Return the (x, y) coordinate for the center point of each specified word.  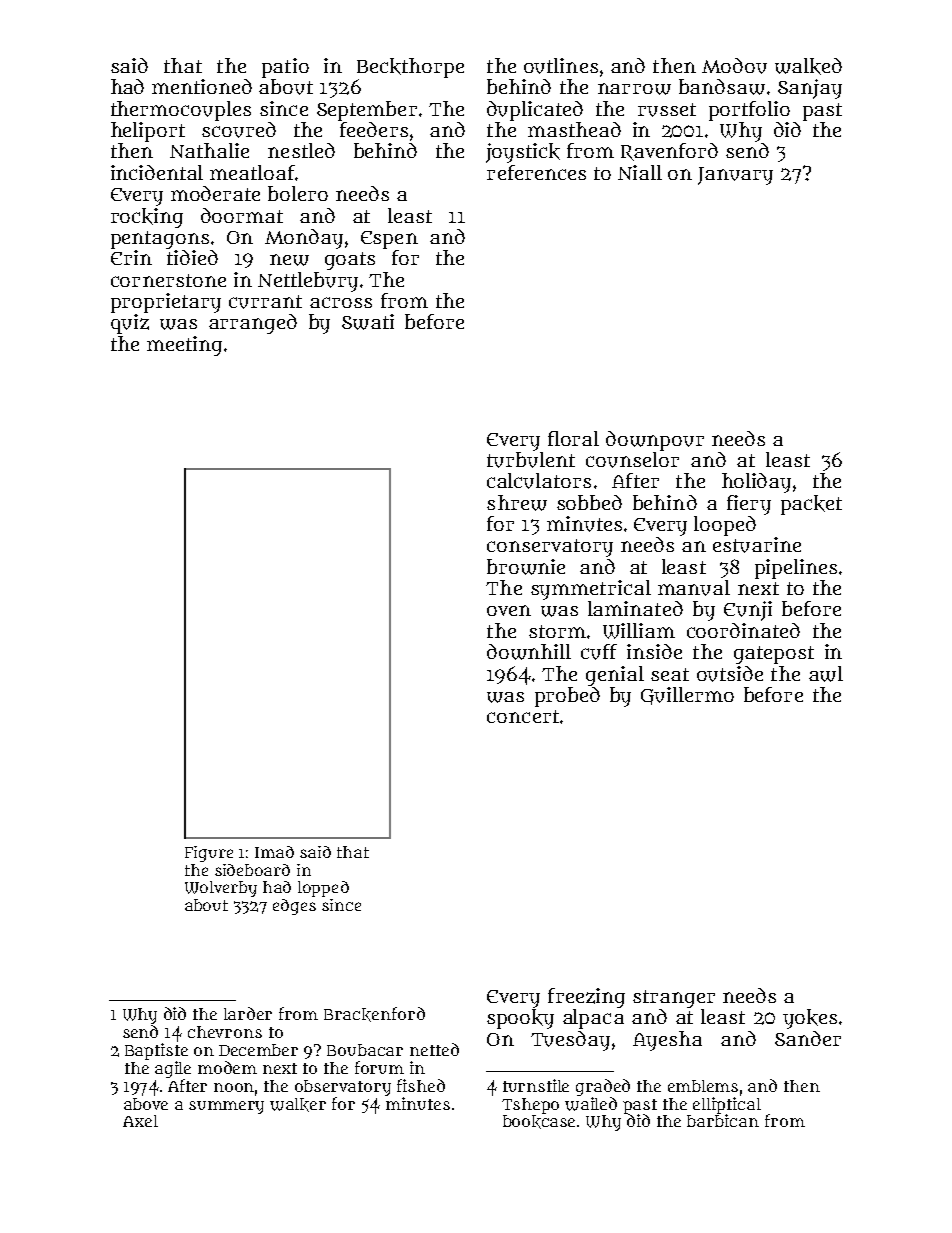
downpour (655, 441)
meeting (184, 346)
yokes (810, 1019)
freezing (586, 998)
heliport (148, 132)
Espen (389, 240)
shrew (517, 503)
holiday (756, 483)
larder (248, 1013)
